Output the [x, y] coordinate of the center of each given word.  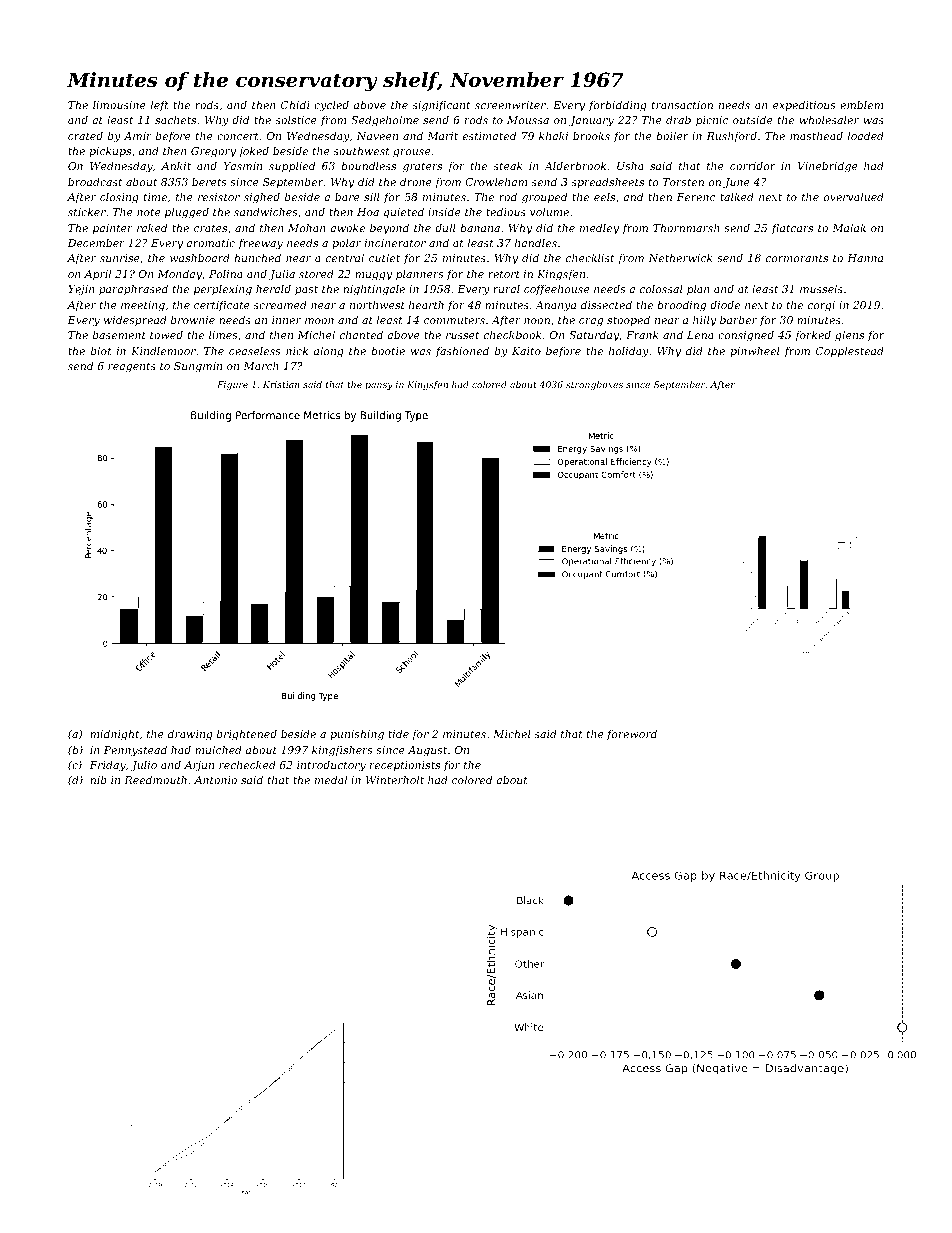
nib [98, 779]
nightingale [374, 290]
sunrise [120, 258]
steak [508, 165]
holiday [629, 352]
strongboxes [594, 385]
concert [238, 136]
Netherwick [680, 257]
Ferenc [696, 197]
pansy [379, 386]
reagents [132, 367]
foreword [632, 734]
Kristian [281, 384]
